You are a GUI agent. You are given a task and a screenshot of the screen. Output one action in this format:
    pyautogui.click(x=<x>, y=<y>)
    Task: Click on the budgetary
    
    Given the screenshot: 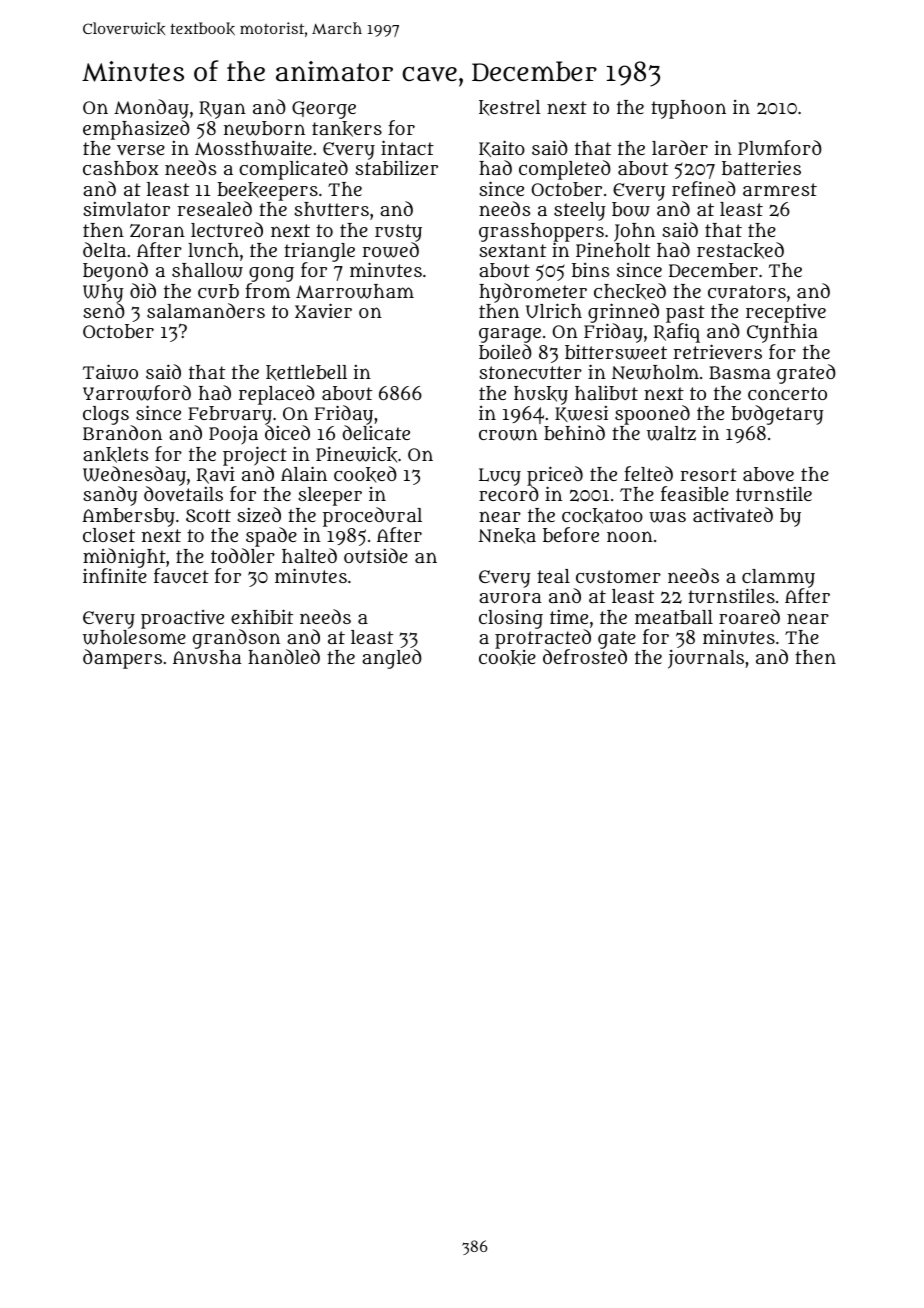 What is the action you would take?
    pyautogui.click(x=777, y=415)
